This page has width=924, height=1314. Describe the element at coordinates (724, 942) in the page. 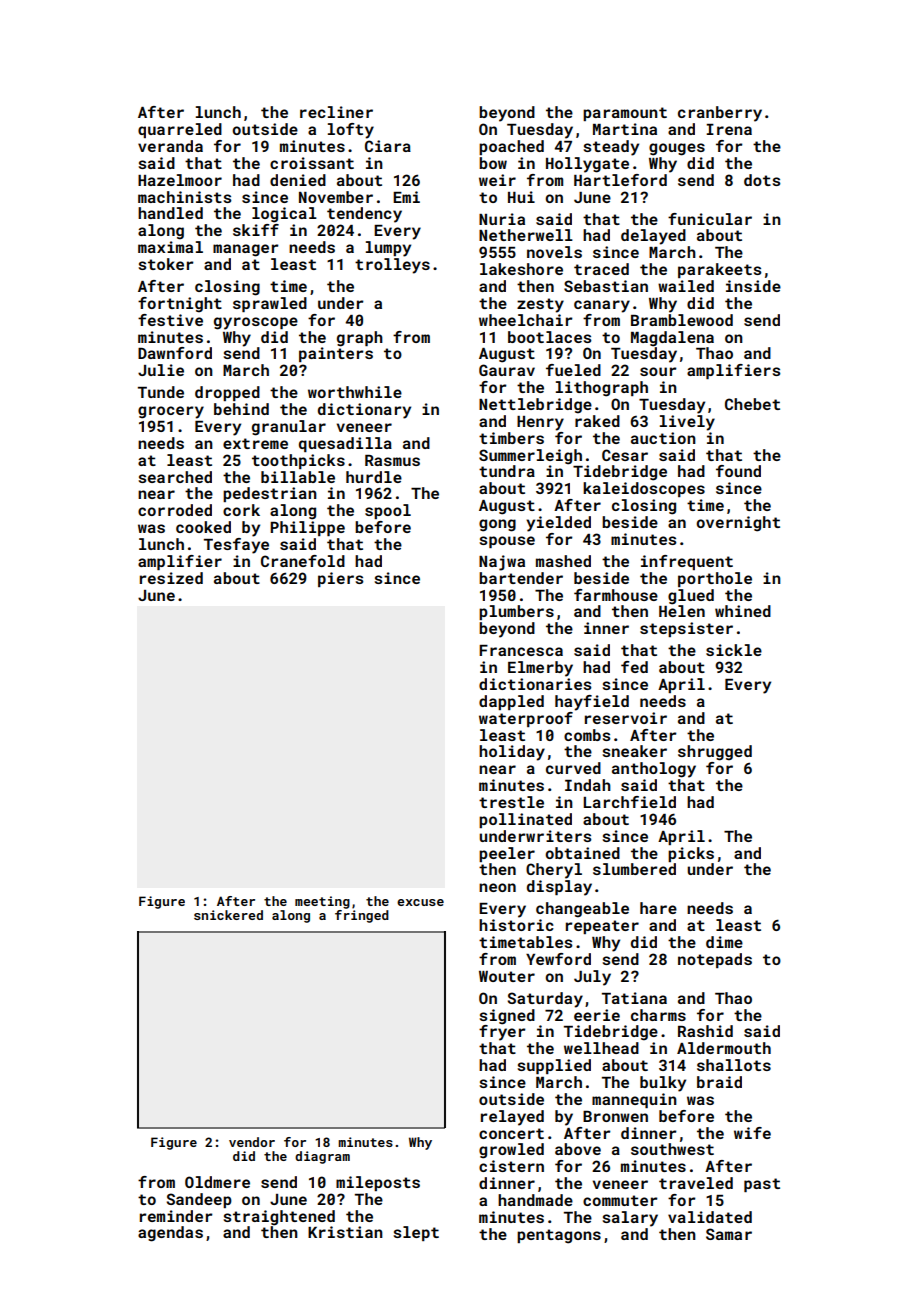

I see `dime` at that location.
